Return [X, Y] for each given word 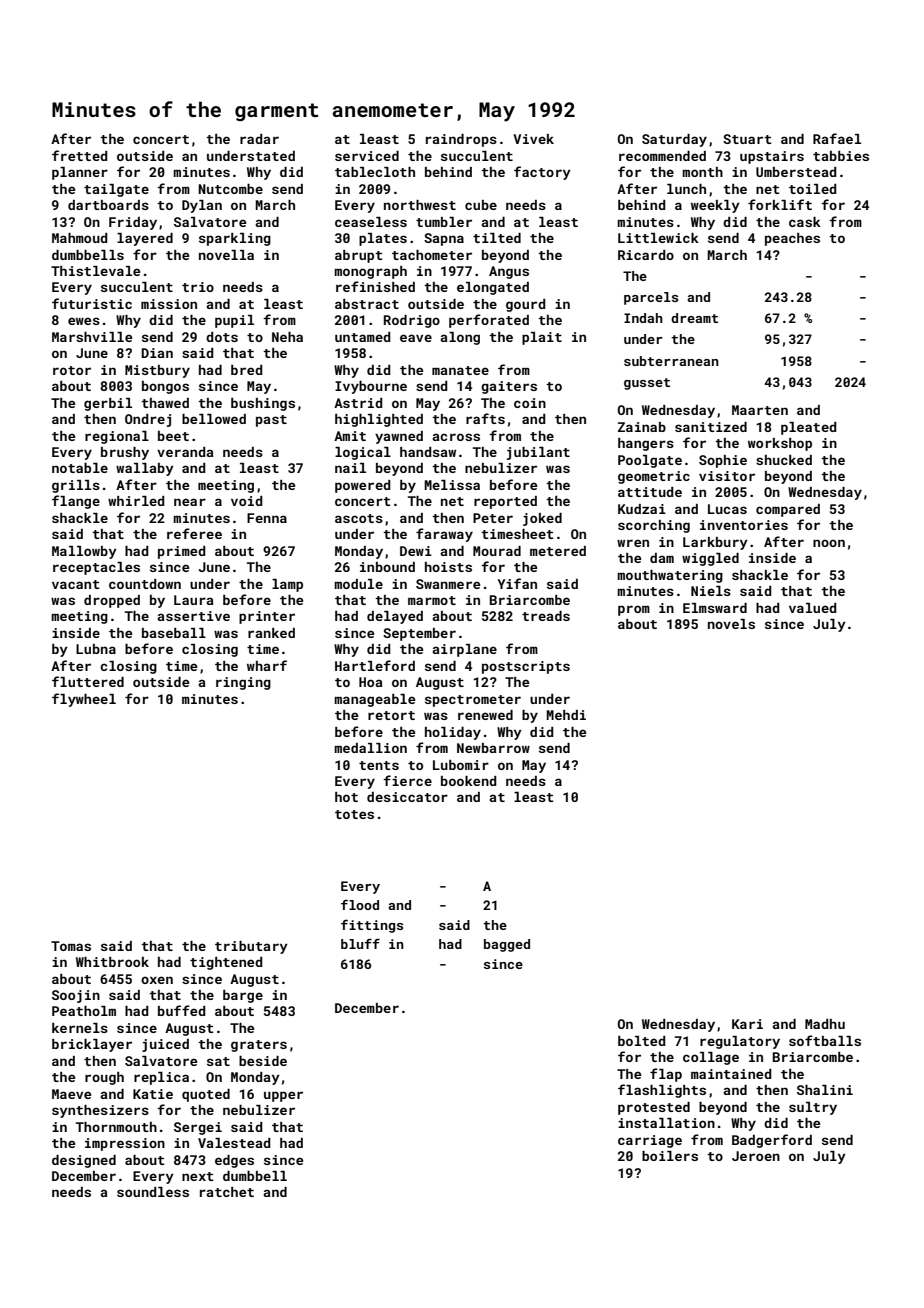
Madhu [825, 1024]
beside [263, 1061]
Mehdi [566, 715]
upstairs [772, 157]
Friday [133, 223]
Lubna [96, 649]
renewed [485, 715]
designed [84, 1161]
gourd [526, 305]
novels [731, 624]
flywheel [84, 700]
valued [813, 608]
